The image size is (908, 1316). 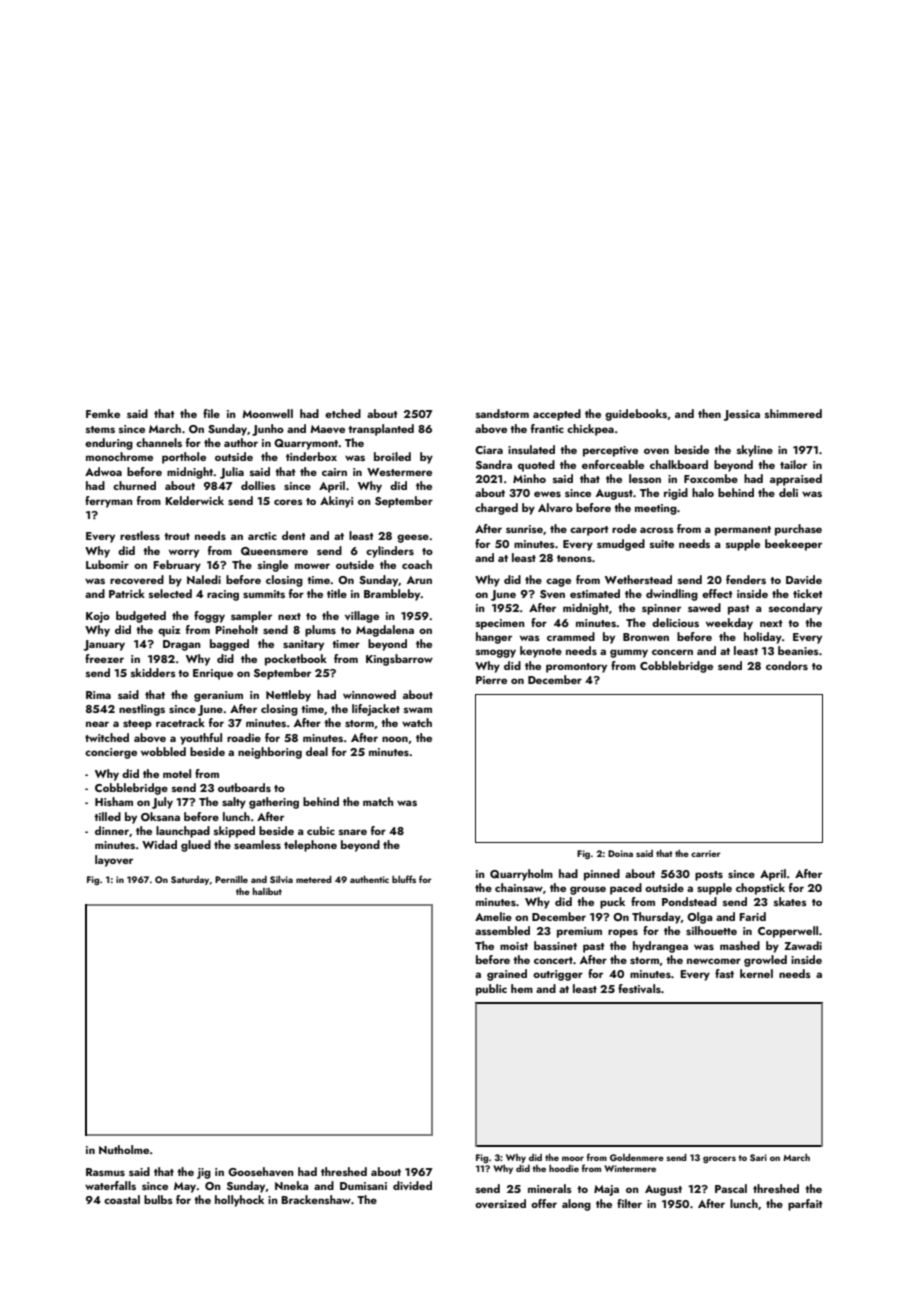 I want to click on Saturday, so click(x=190, y=880).
